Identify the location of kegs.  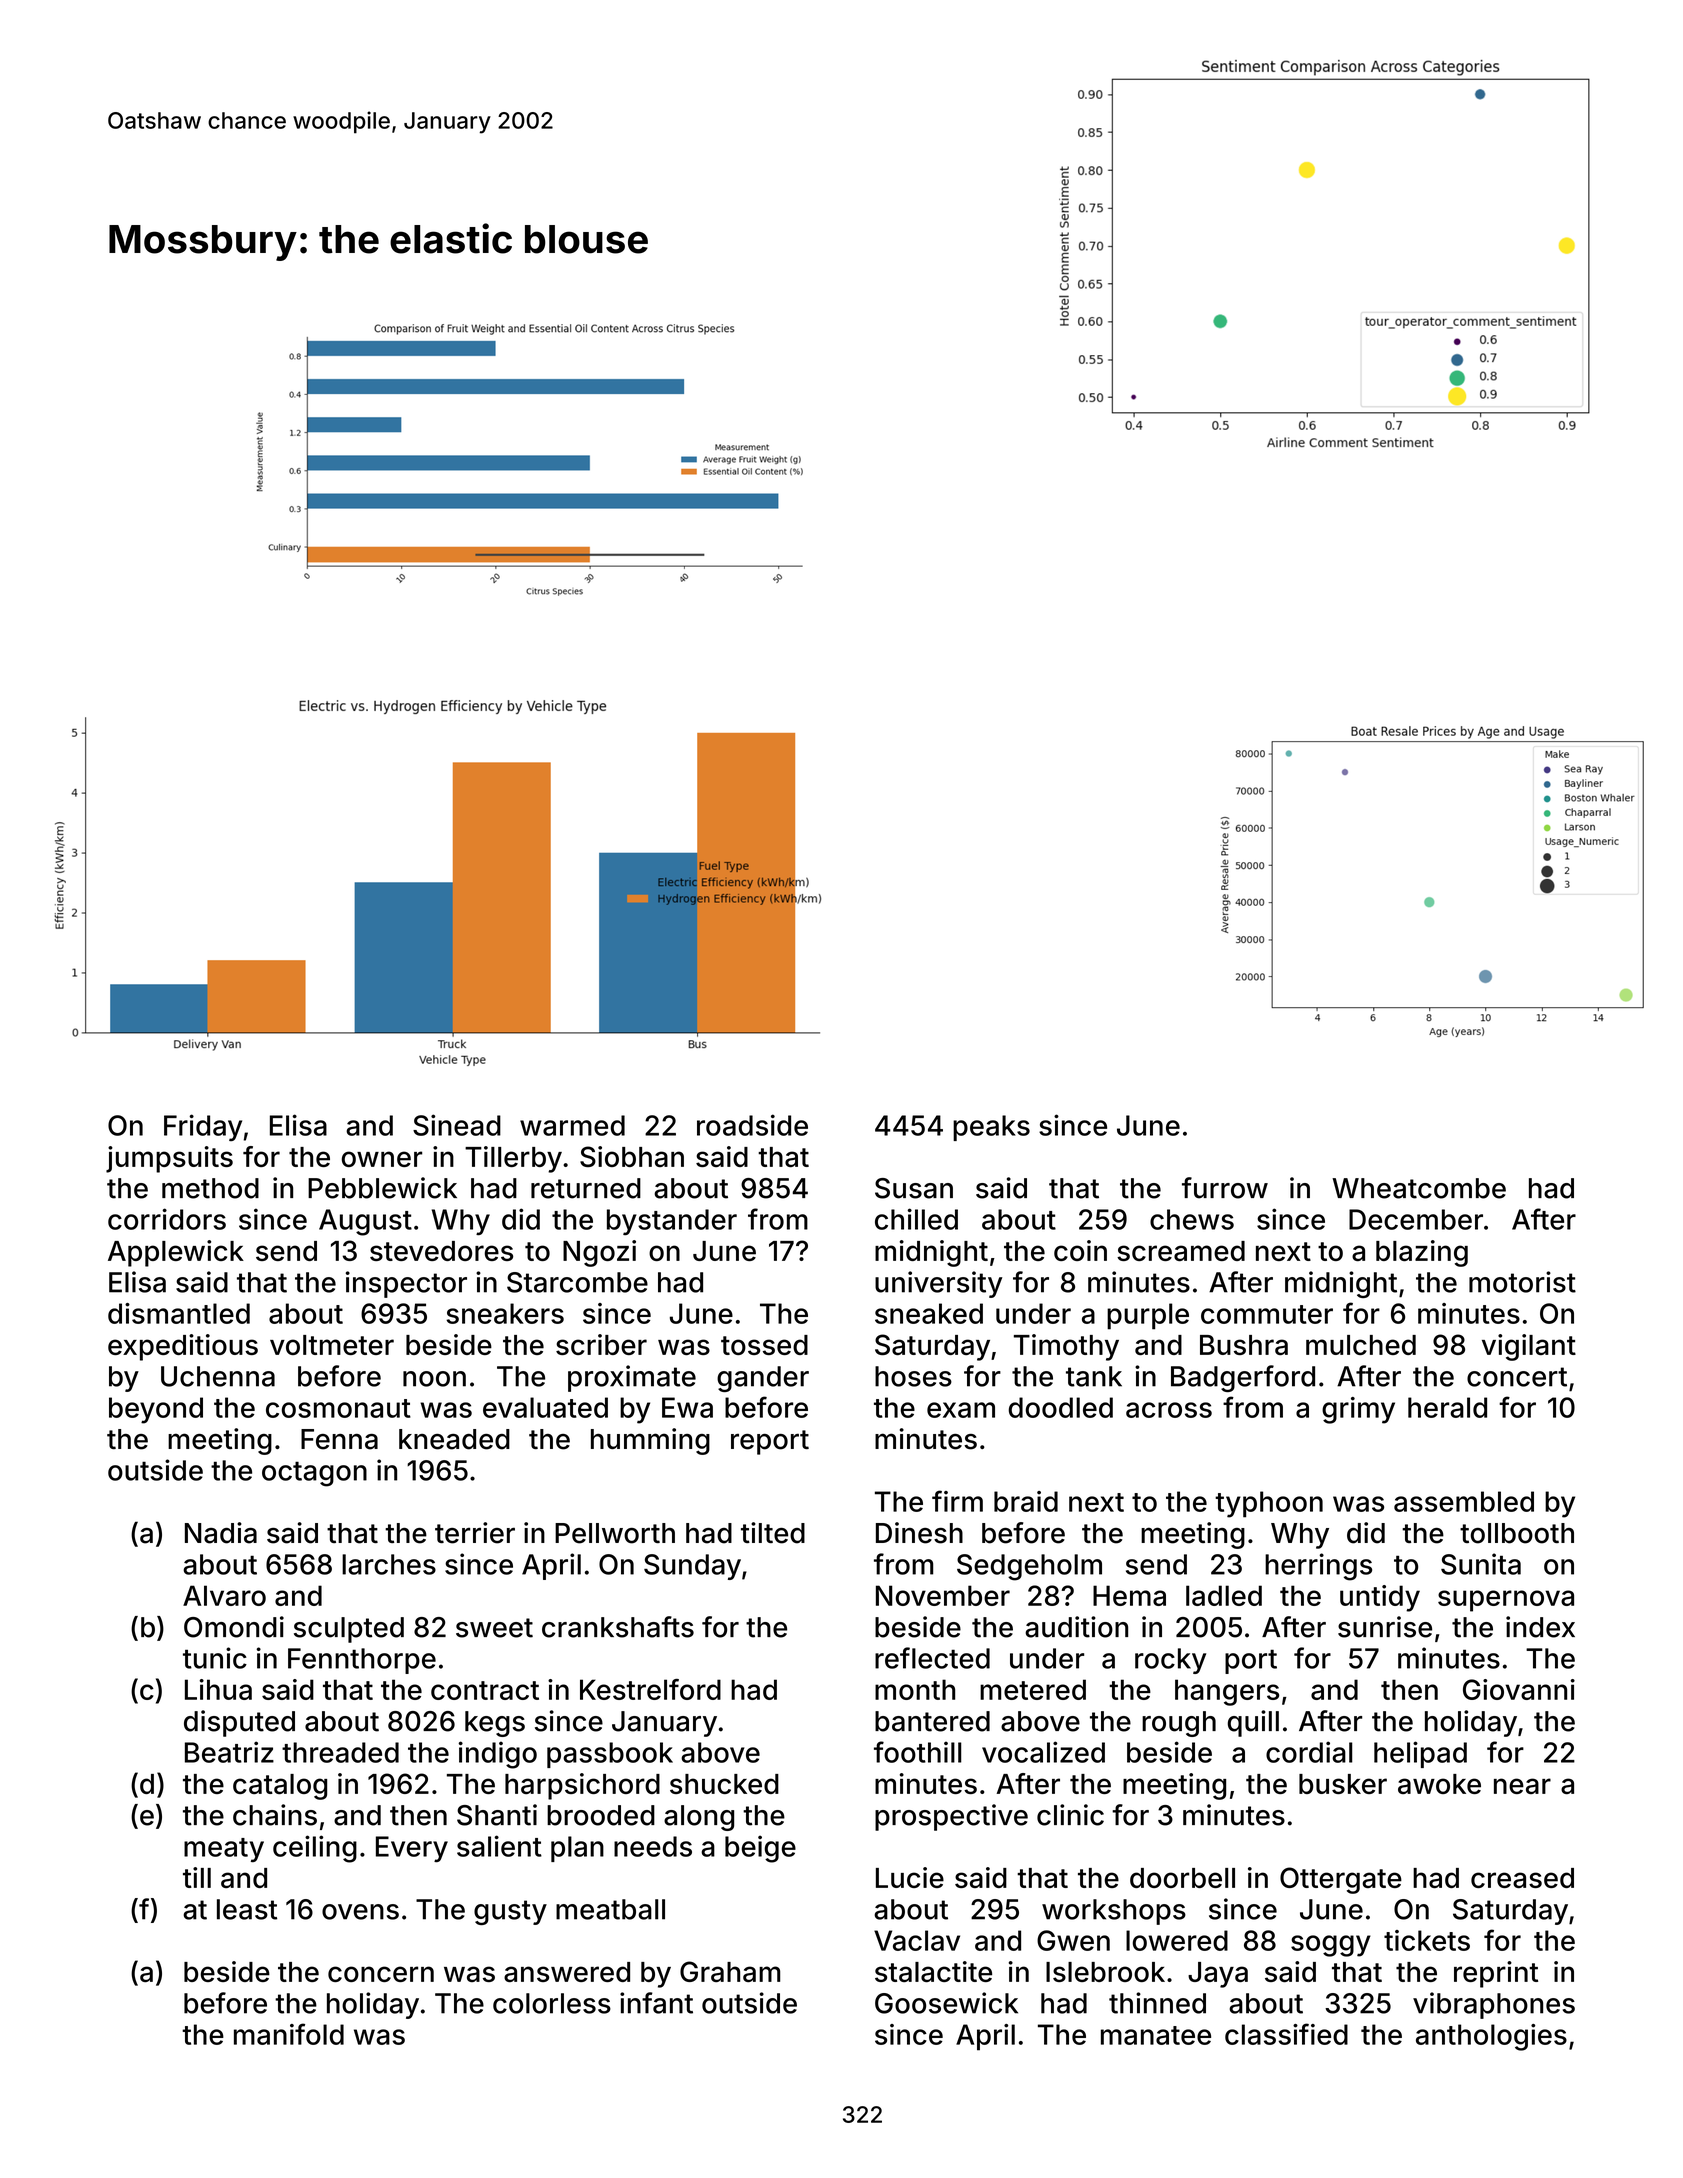
(495, 1724).
